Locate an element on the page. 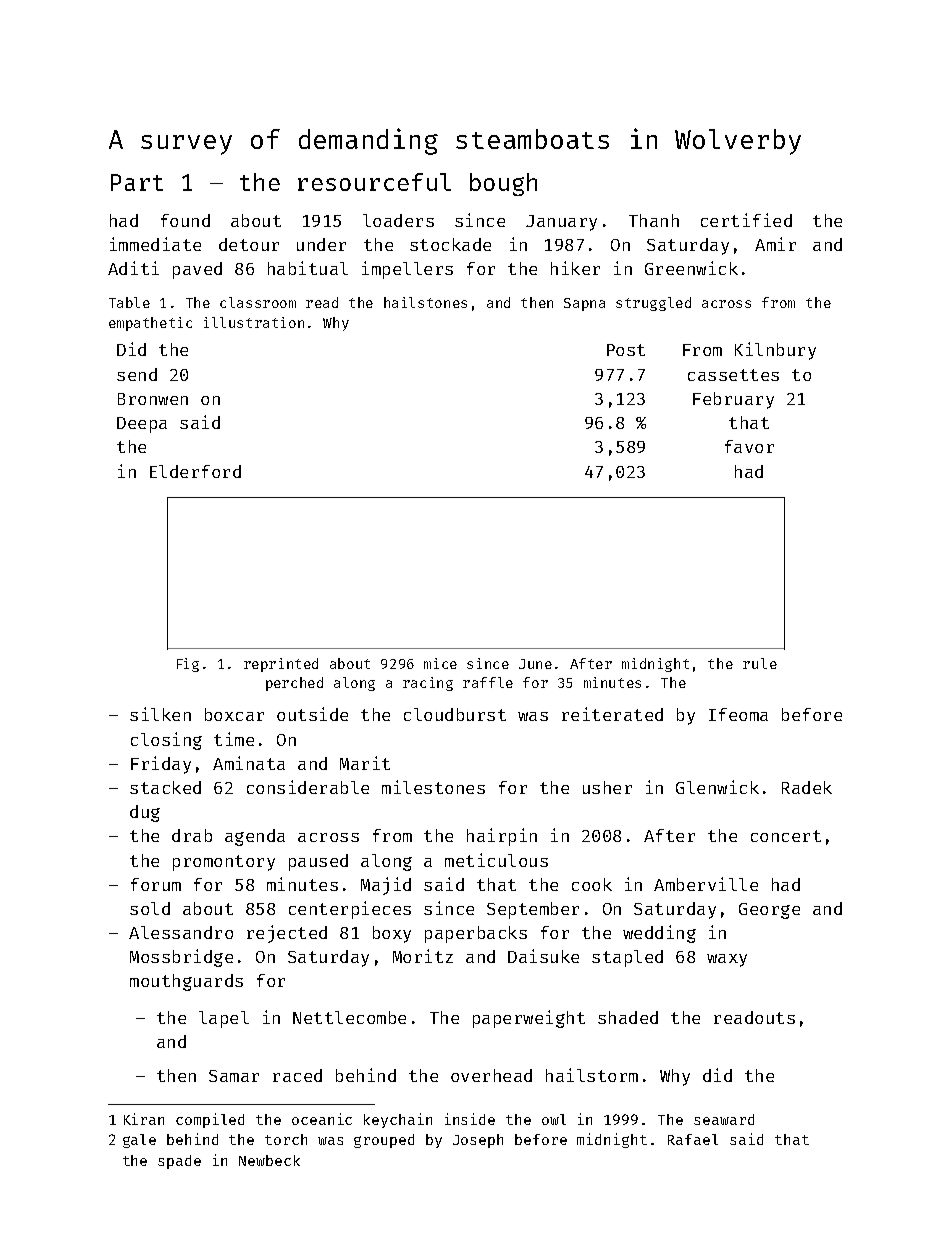 Image resolution: width=952 pixels, height=1233 pixels. favor is located at coordinates (749, 446).
